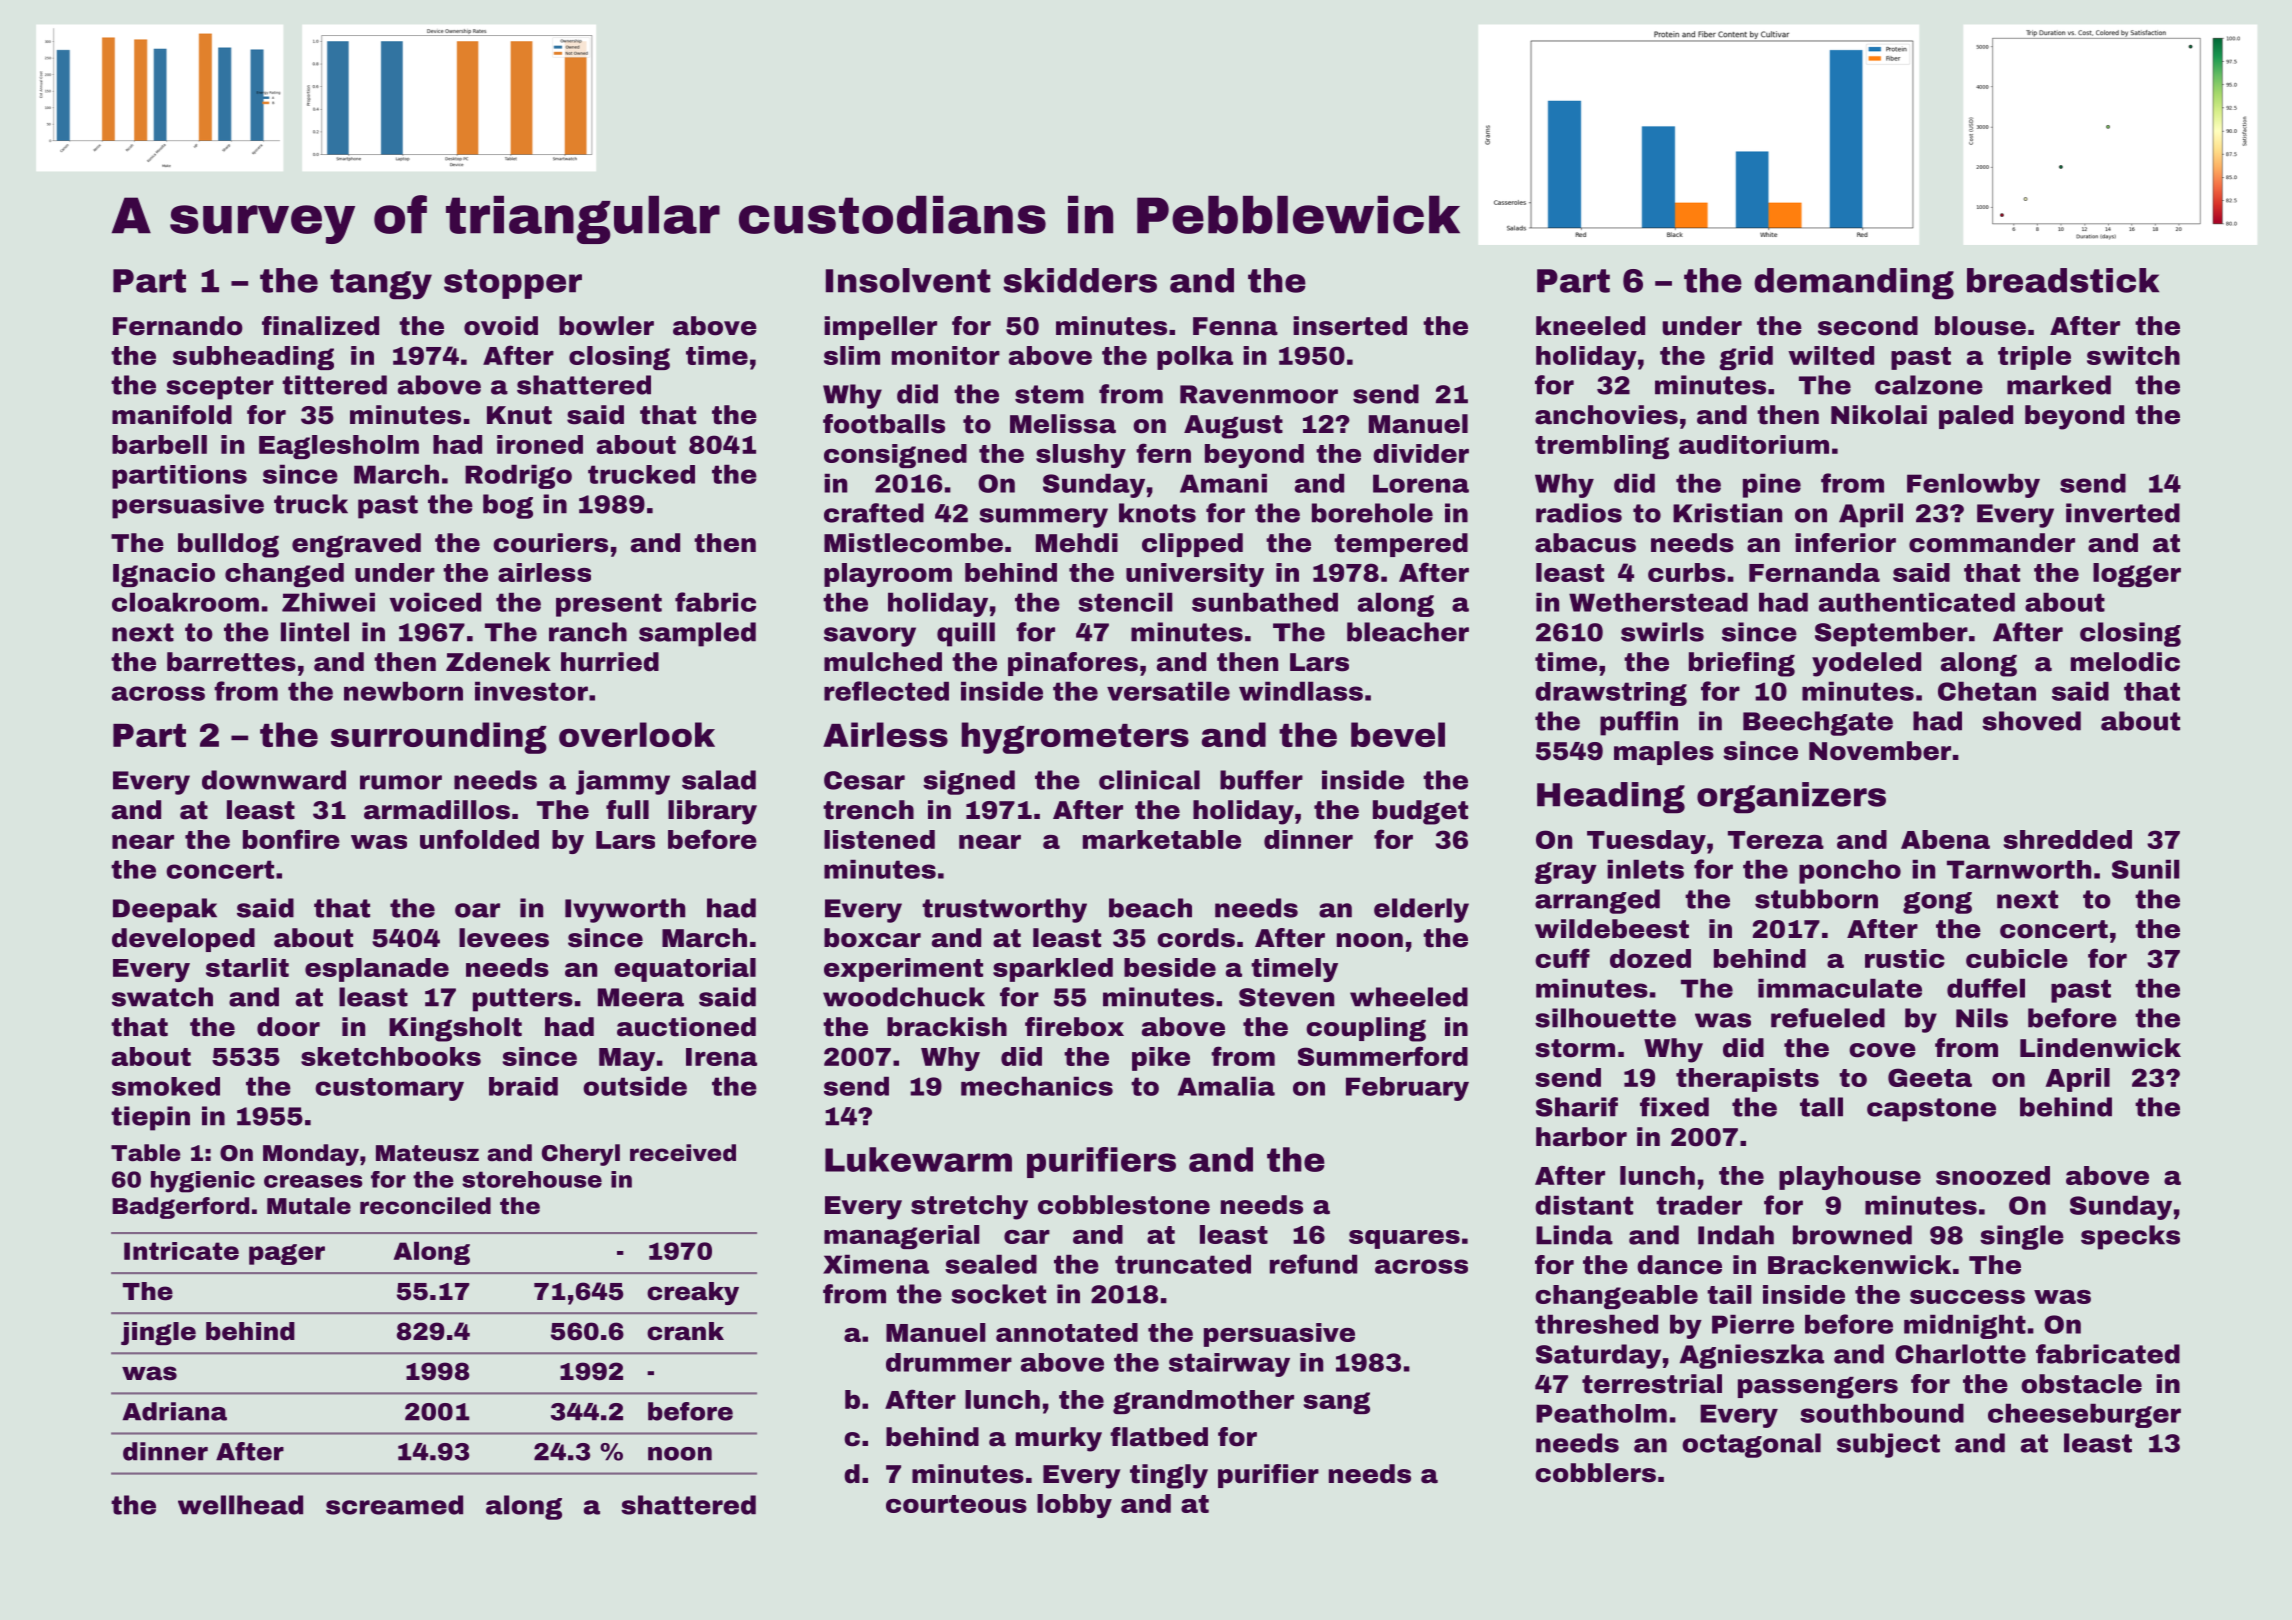 Image resolution: width=2292 pixels, height=1620 pixels. Describe the element at coordinates (635, 1086) in the document. I see `outside` at that location.
